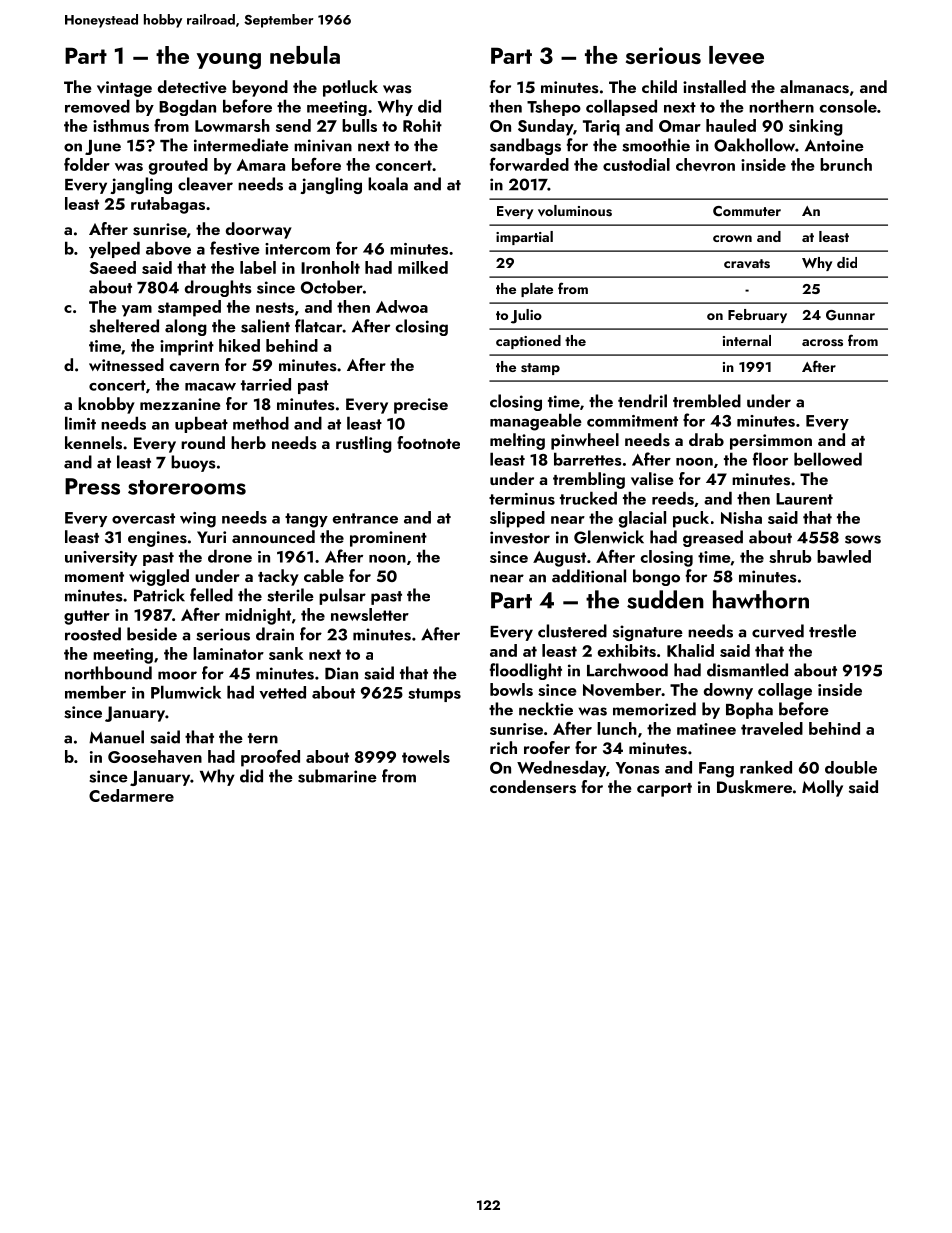 This screenshot has height=1233, width=952. Describe the element at coordinates (846, 164) in the screenshot. I see `brunch` at that location.
